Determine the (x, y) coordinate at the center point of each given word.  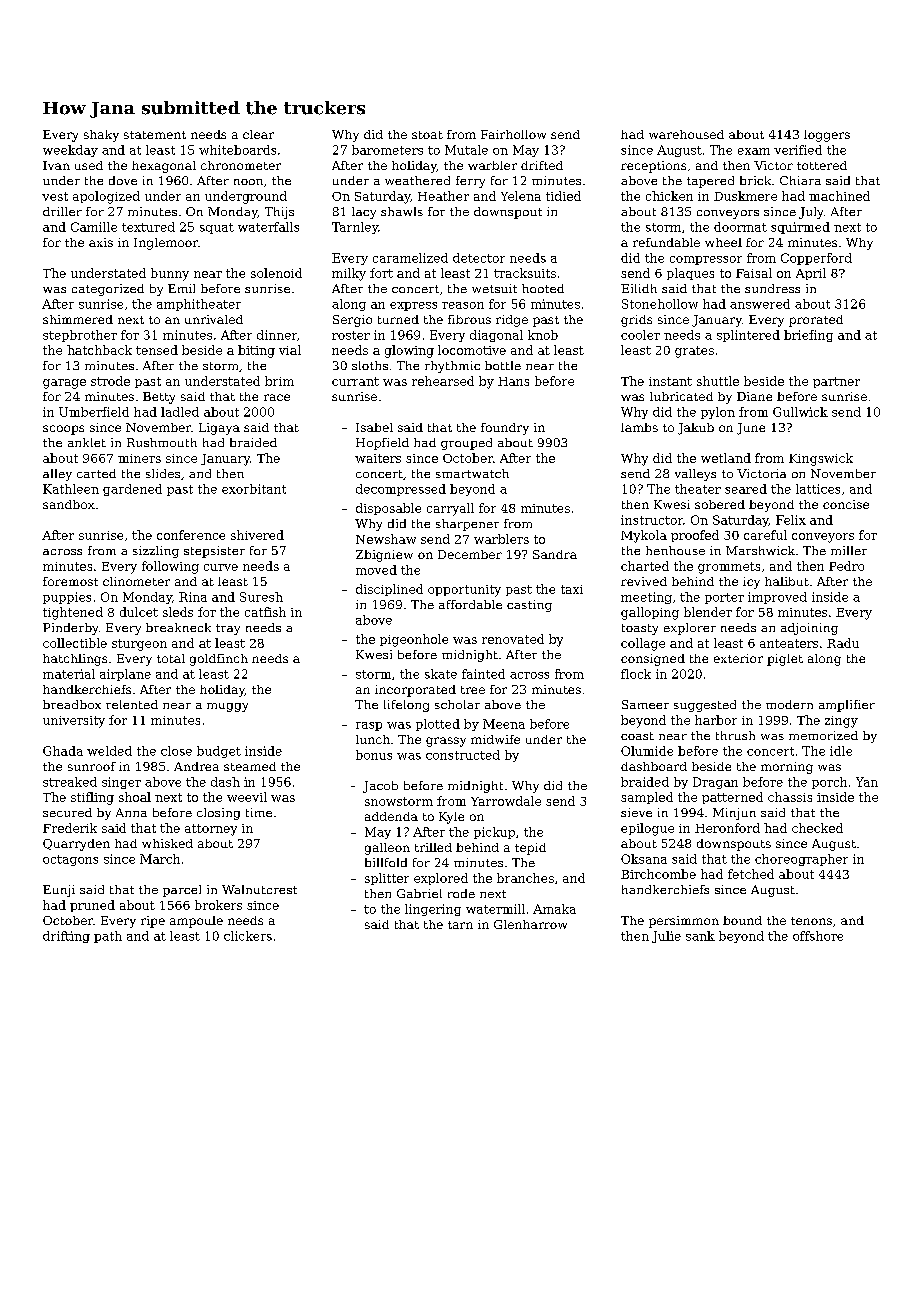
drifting (66, 937)
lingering (433, 910)
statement (155, 135)
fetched (751, 874)
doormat (740, 227)
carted (96, 473)
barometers (387, 150)
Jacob (380, 787)
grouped (466, 444)
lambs (639, 427)
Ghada (63, 751)
